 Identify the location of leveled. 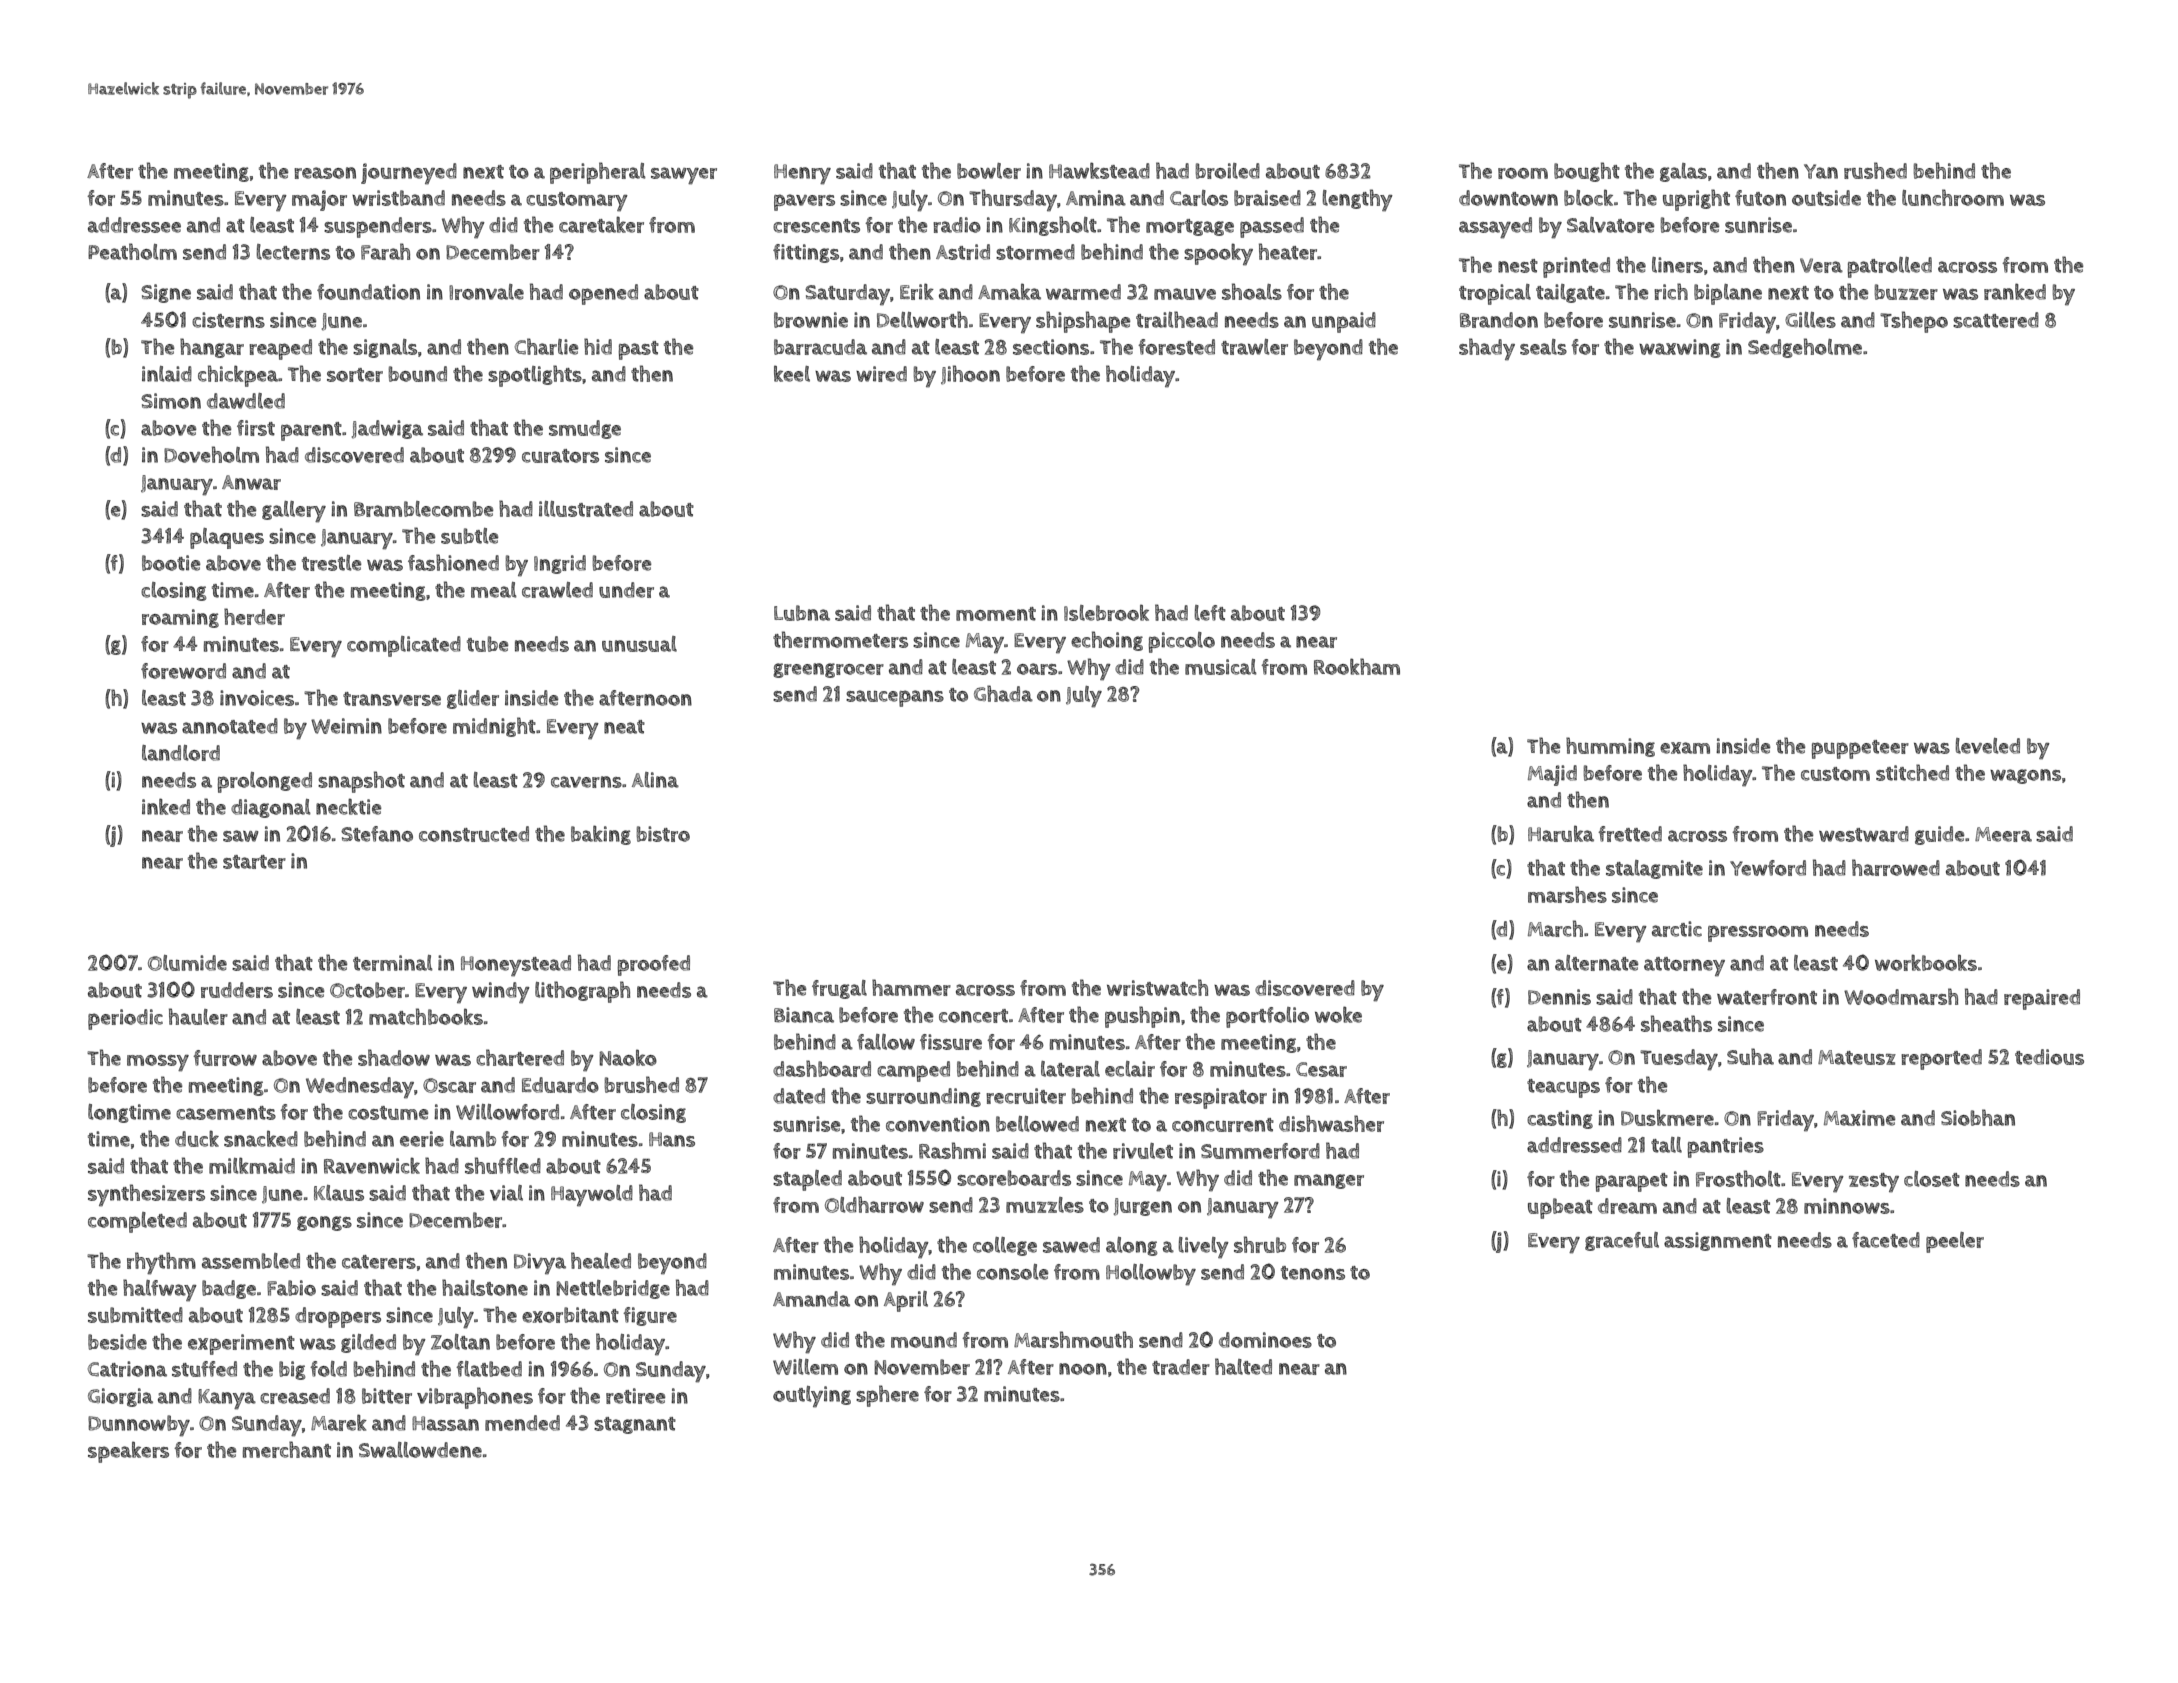
(1988, 746).
